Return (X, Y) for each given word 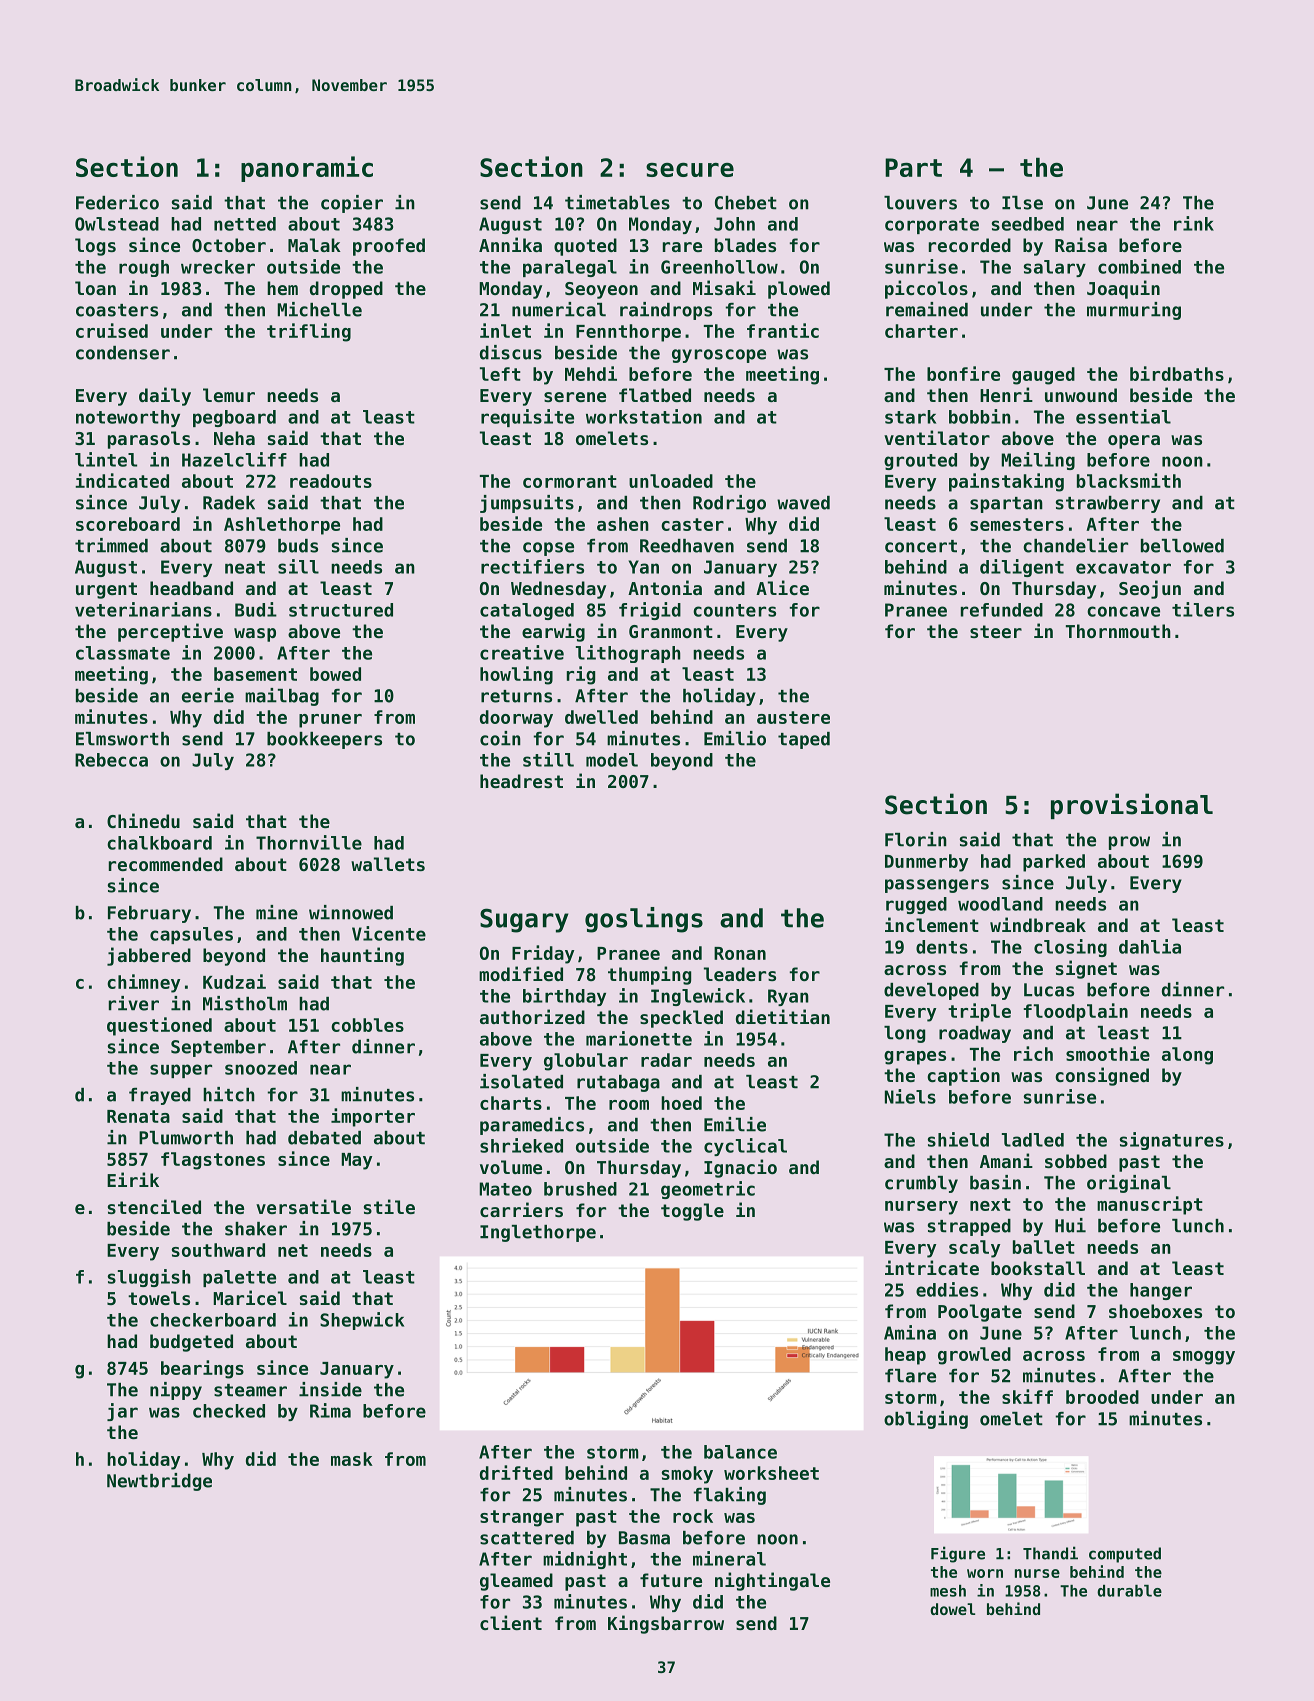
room (629, 1105)
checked (229, 1411)
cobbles (367, 1025)
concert (921, 546)
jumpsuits (527, 504)
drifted (516, 1472)
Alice (782, 587)
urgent (106, 590)
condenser (123, 353)
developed (931, 991)
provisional (1132, 806)
